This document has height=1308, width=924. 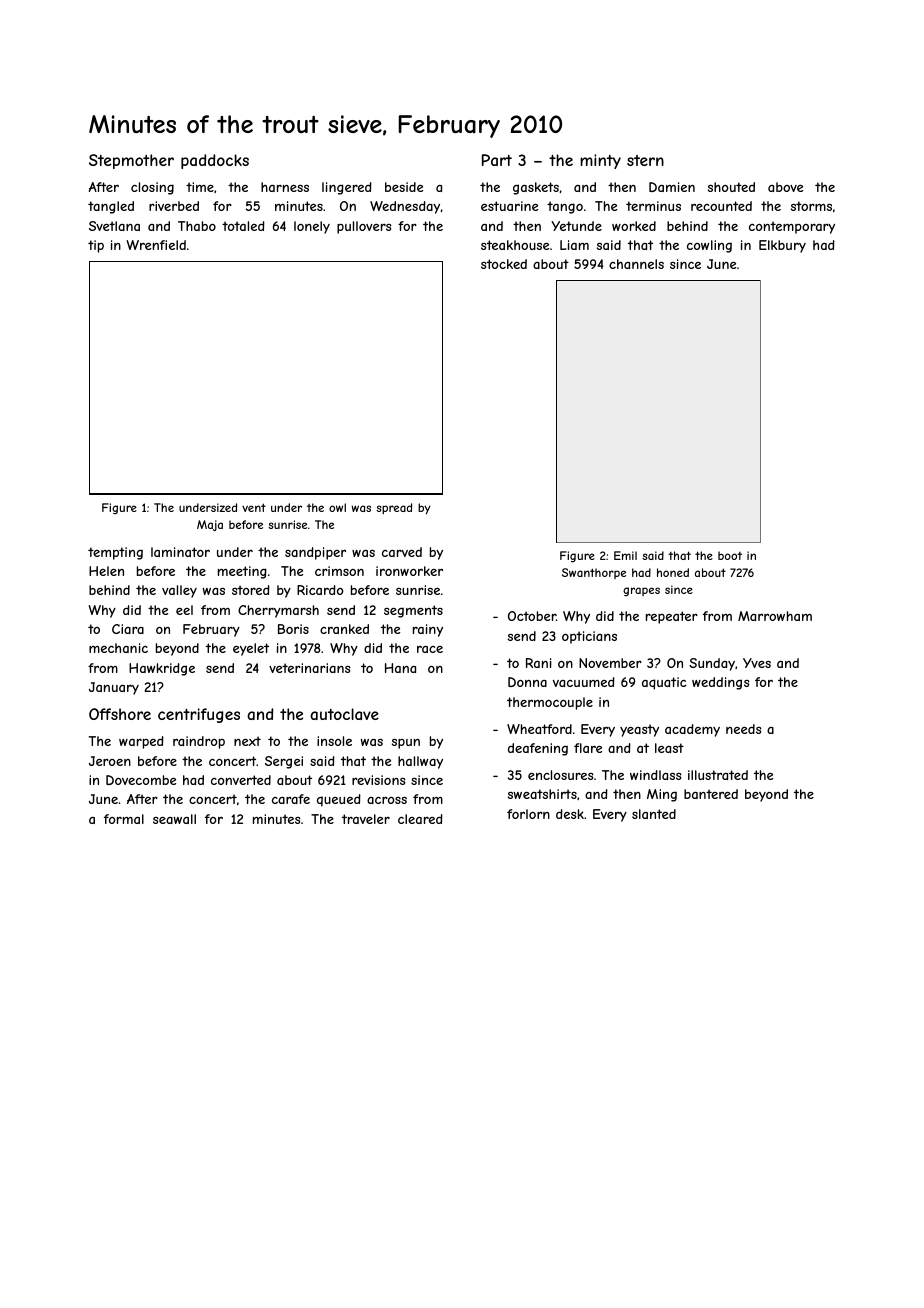 What do you see at coordinates (110, 761) in the document?
I see `Jeroen` at bounding box center [110, 761].
